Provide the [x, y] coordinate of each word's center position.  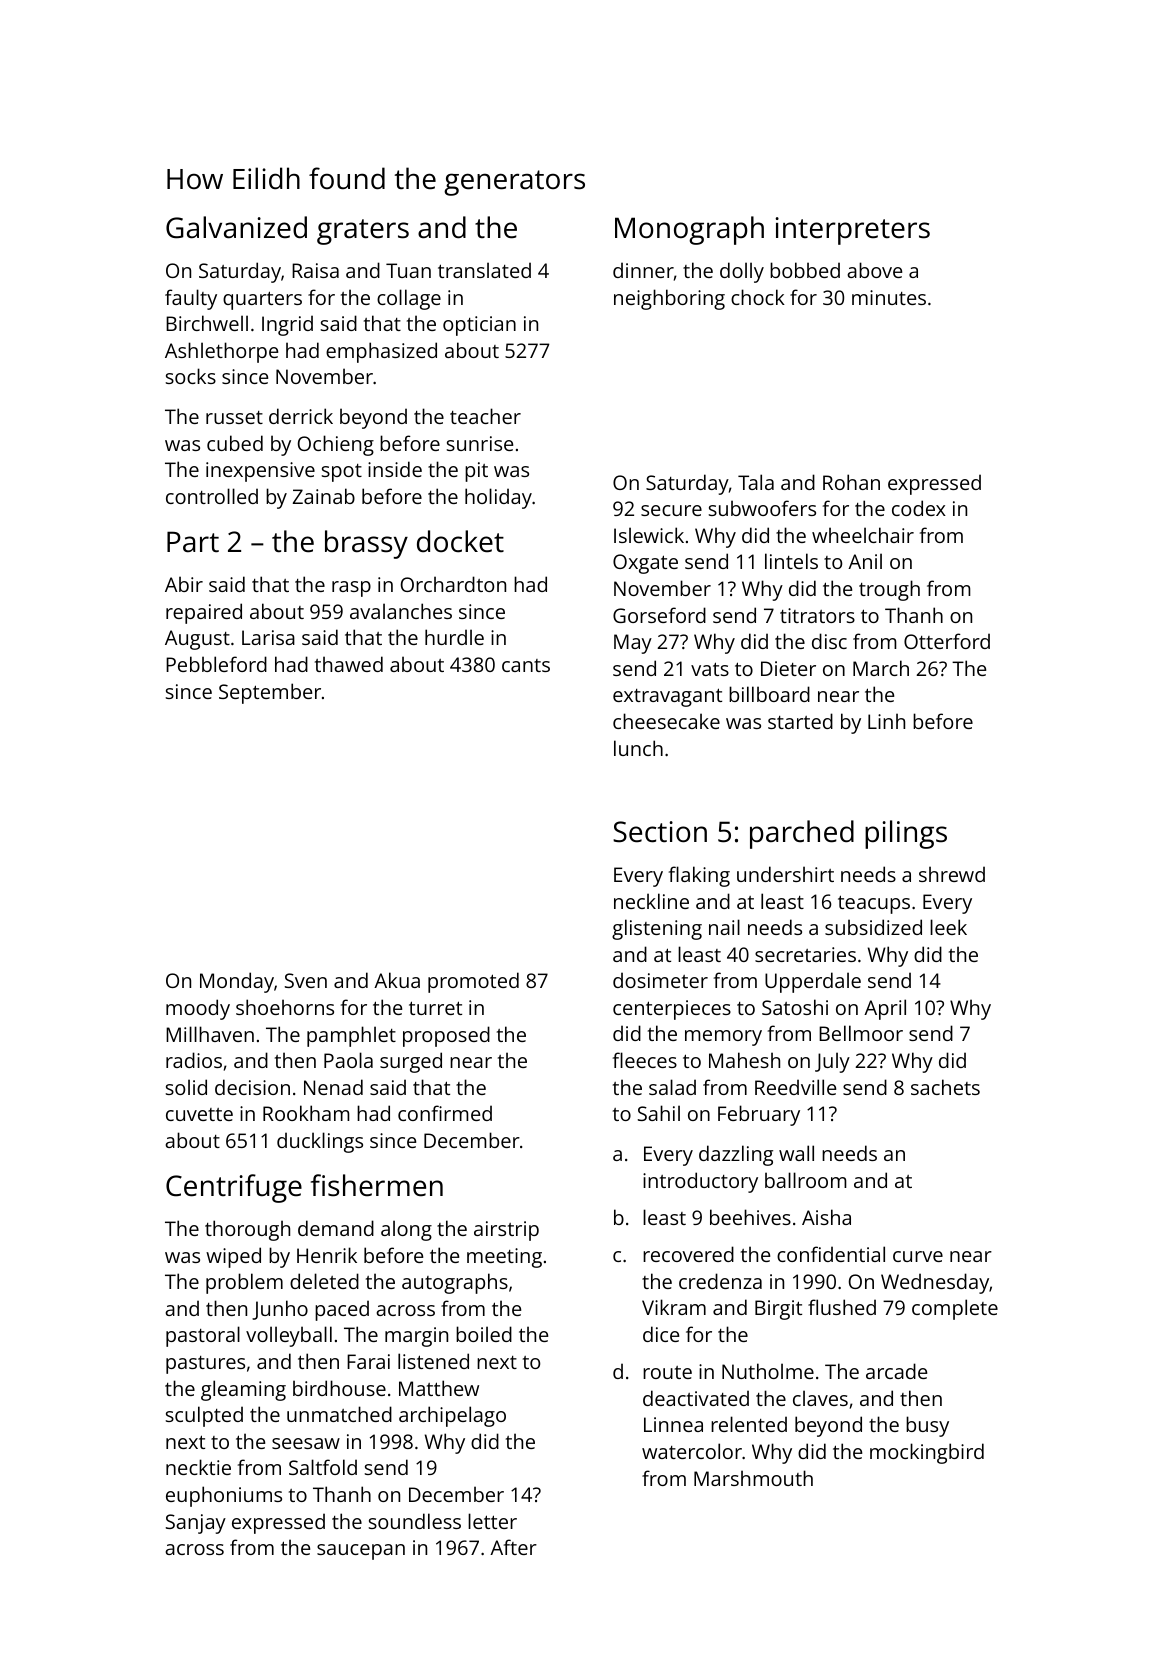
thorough [247, 1230]
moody [198, 1009]
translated [484, 270]
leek [948, 927]
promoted [473, 982]
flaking [699, 876]
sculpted [204, 1416]
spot [342, 473]
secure [671, 510]
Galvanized [236, 227]
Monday [237, 982]
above [874, 270]
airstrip [506, 1231]
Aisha [826, 1217]
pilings [906, 834]
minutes [889, 297]
